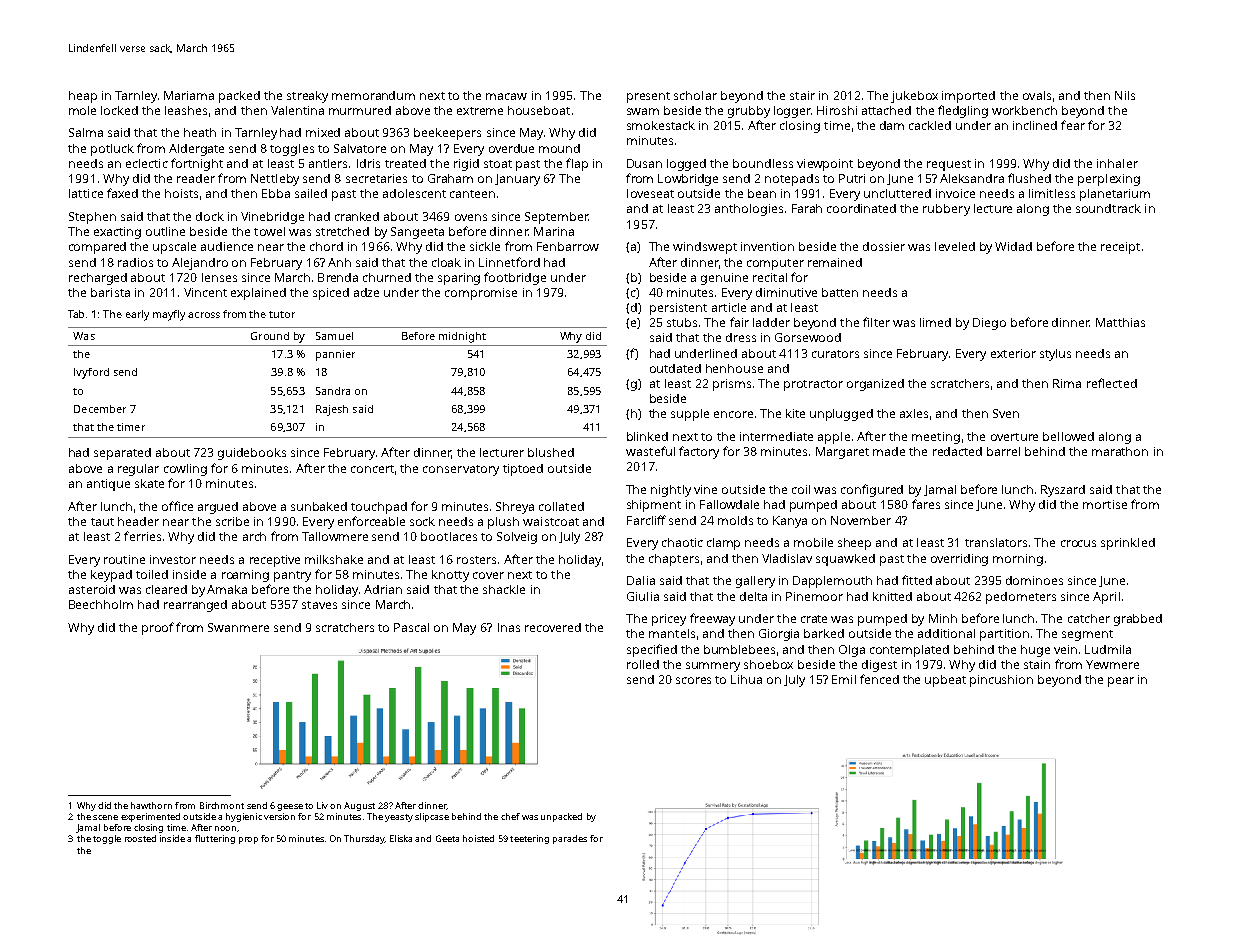  I want to click on partition, so click(1004, 635).
